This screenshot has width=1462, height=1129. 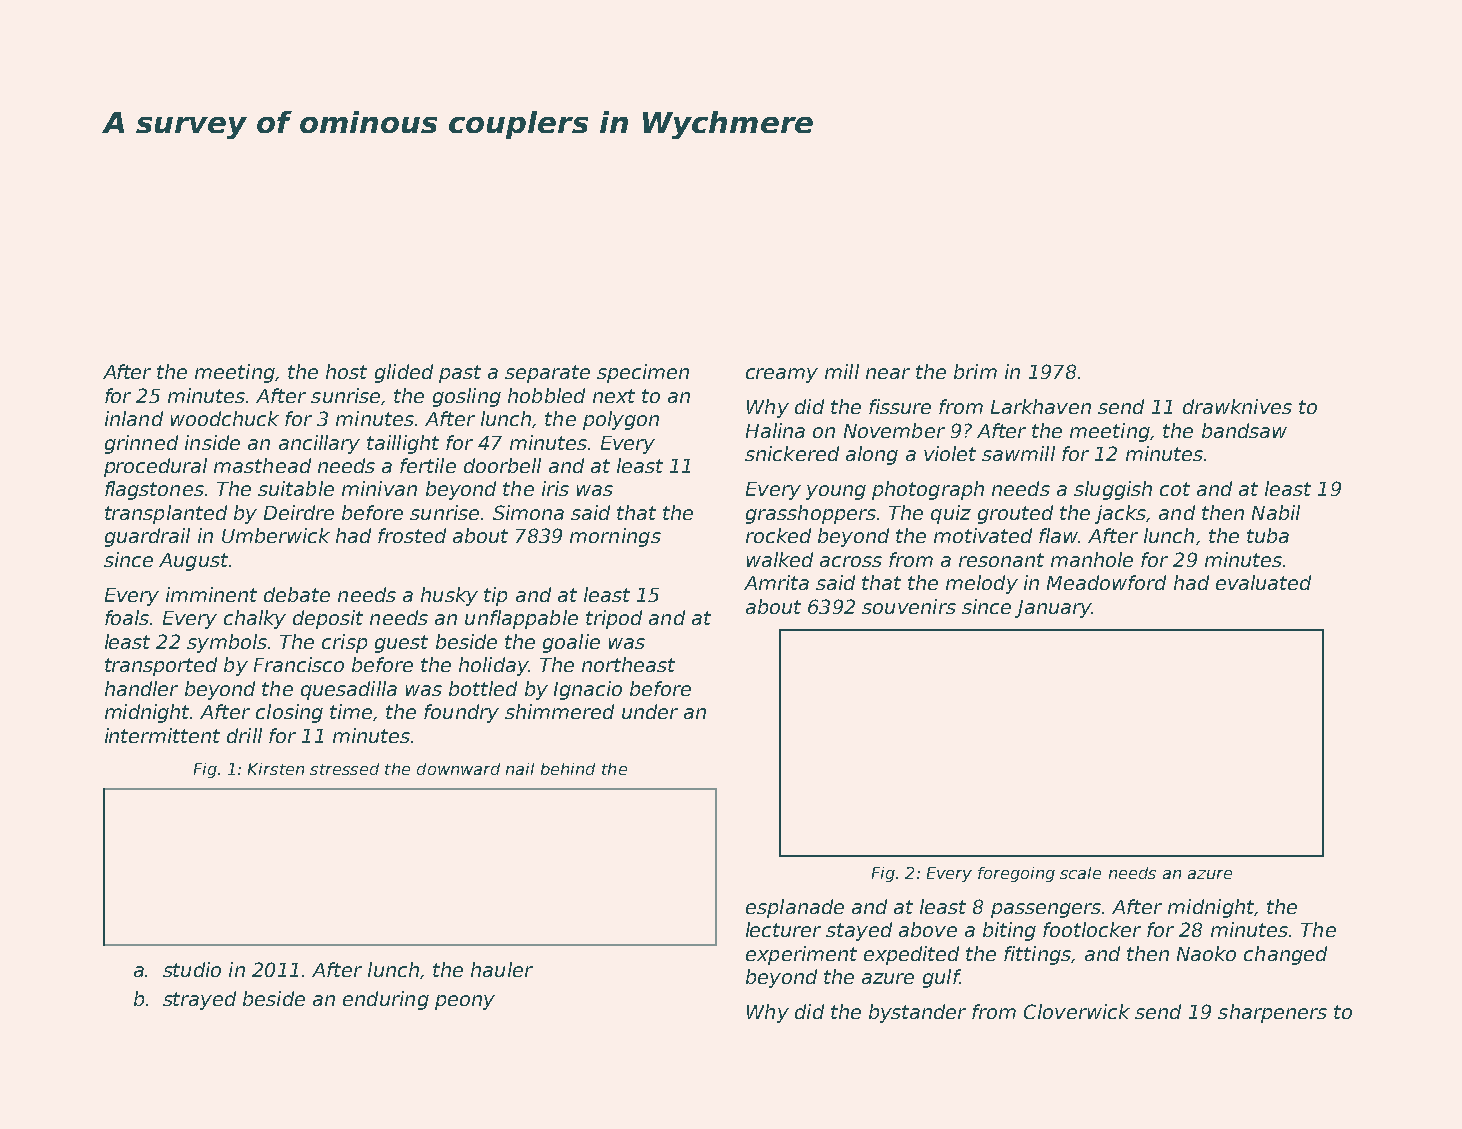 I want to click on scale, so click(x=1080, y=873).
